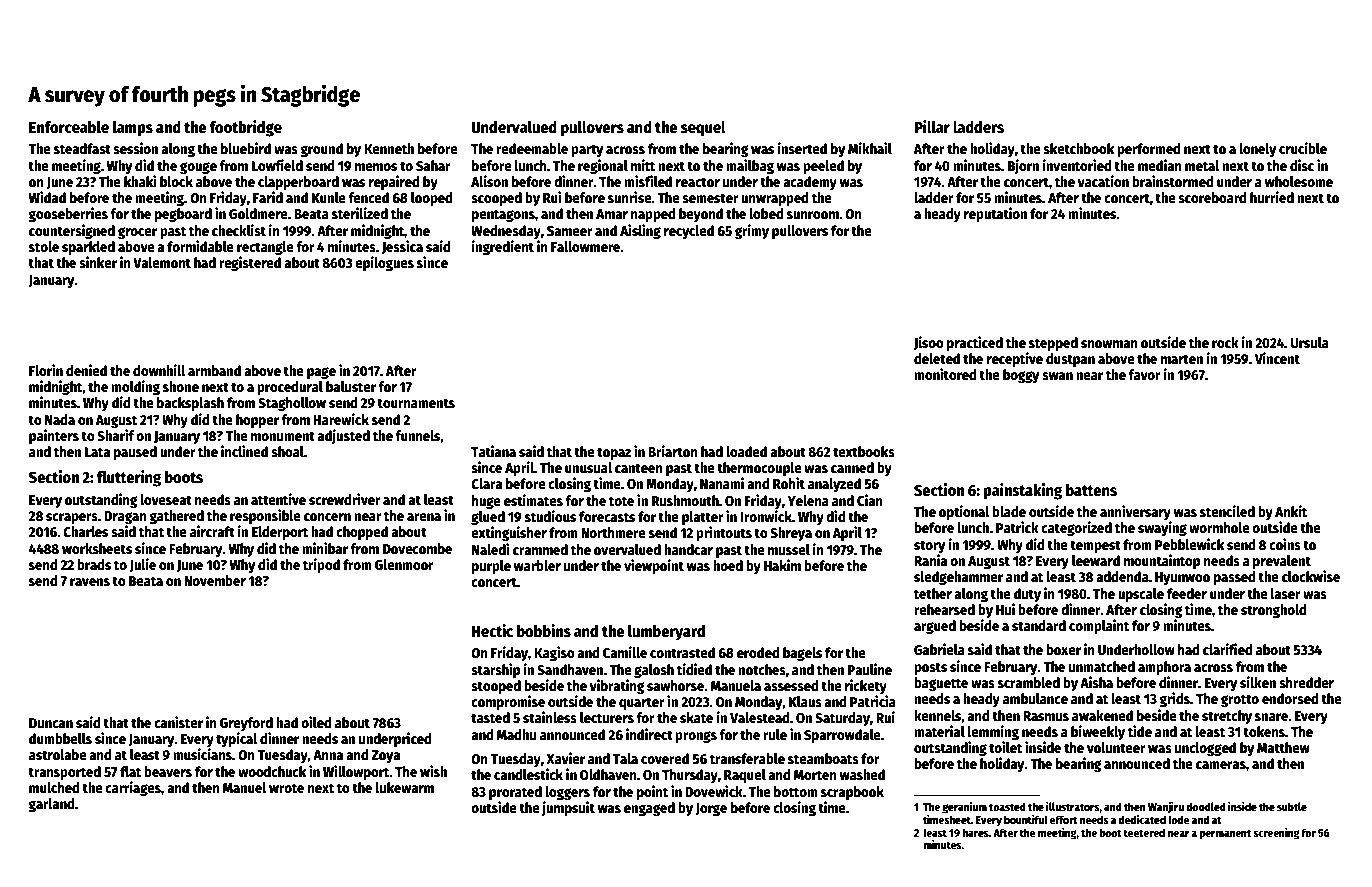 The image size is (1372, 887). What do you see at coordinates (995, 214) in the document?
I see `reputation` at bounding box center [995, 214].
